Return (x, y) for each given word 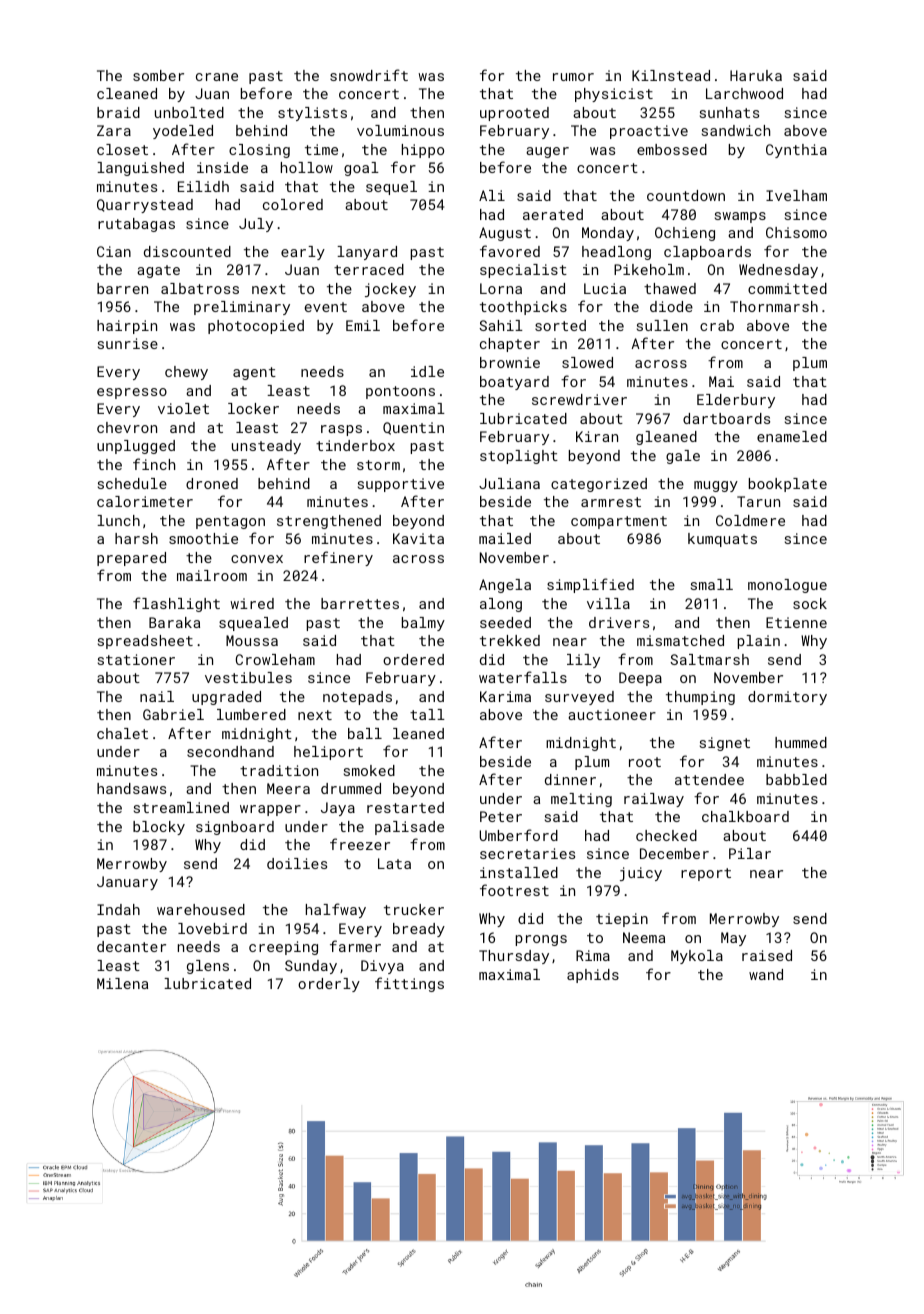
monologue (787, 586)
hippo (423, 151)
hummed (801, 742)
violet (183, 408)
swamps (740, 217)
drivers (619, 622)
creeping (283, 948)
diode (671, 306)
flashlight (176, 604)
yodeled (183, 132)
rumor (573, 77)
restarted (405, 807)
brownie (510, 362)
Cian (114, 251)
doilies (297, 863)
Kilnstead (671, 75)
